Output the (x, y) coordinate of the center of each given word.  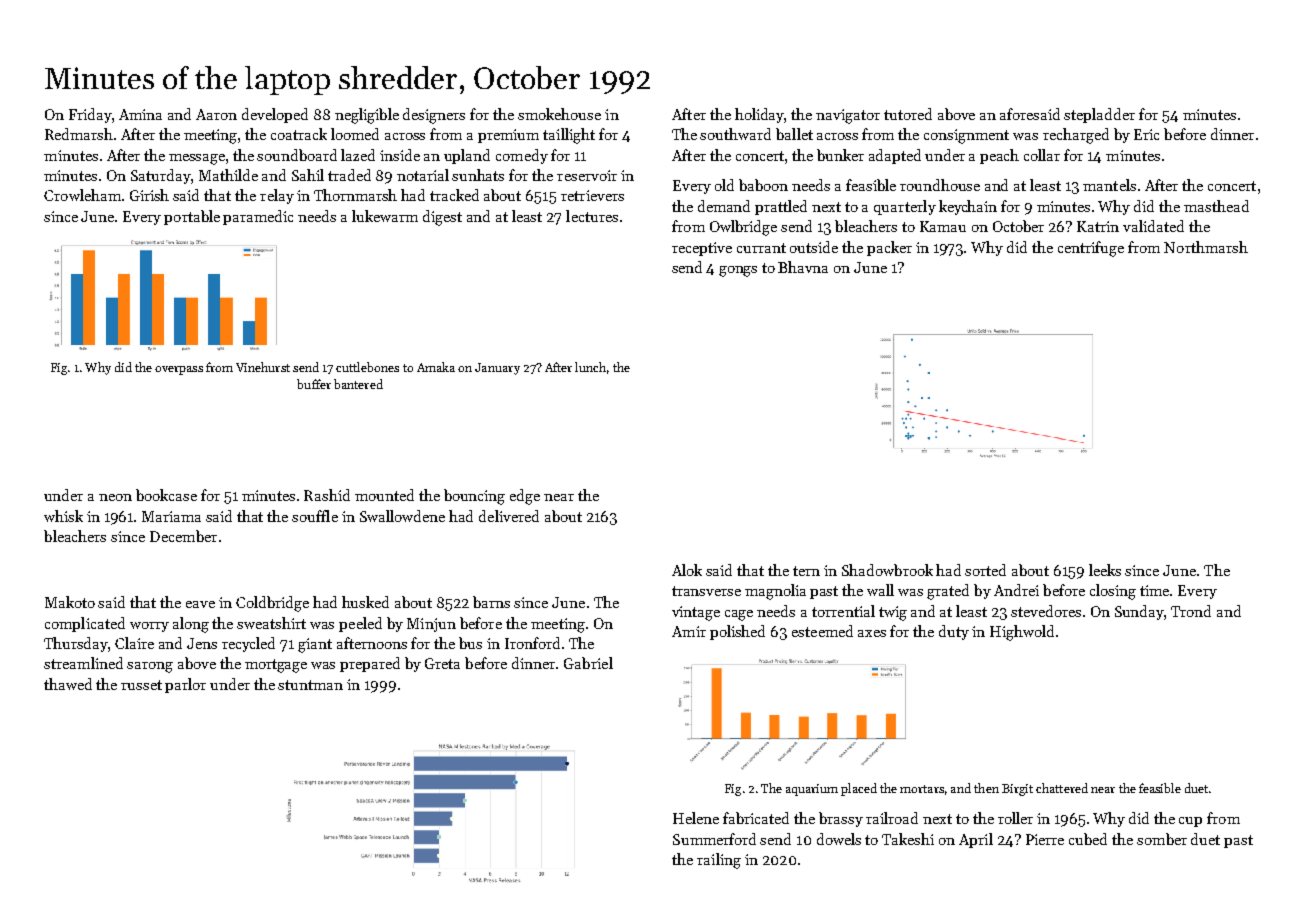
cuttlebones (367, 367)
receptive (702, 249)
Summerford (714, 839)
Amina (140, 114)
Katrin (1098, 226)
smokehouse (559, 114)
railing (719, 861)
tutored (908, 114)
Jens (202, 643)
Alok (687, 570)
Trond (1191, 611)
